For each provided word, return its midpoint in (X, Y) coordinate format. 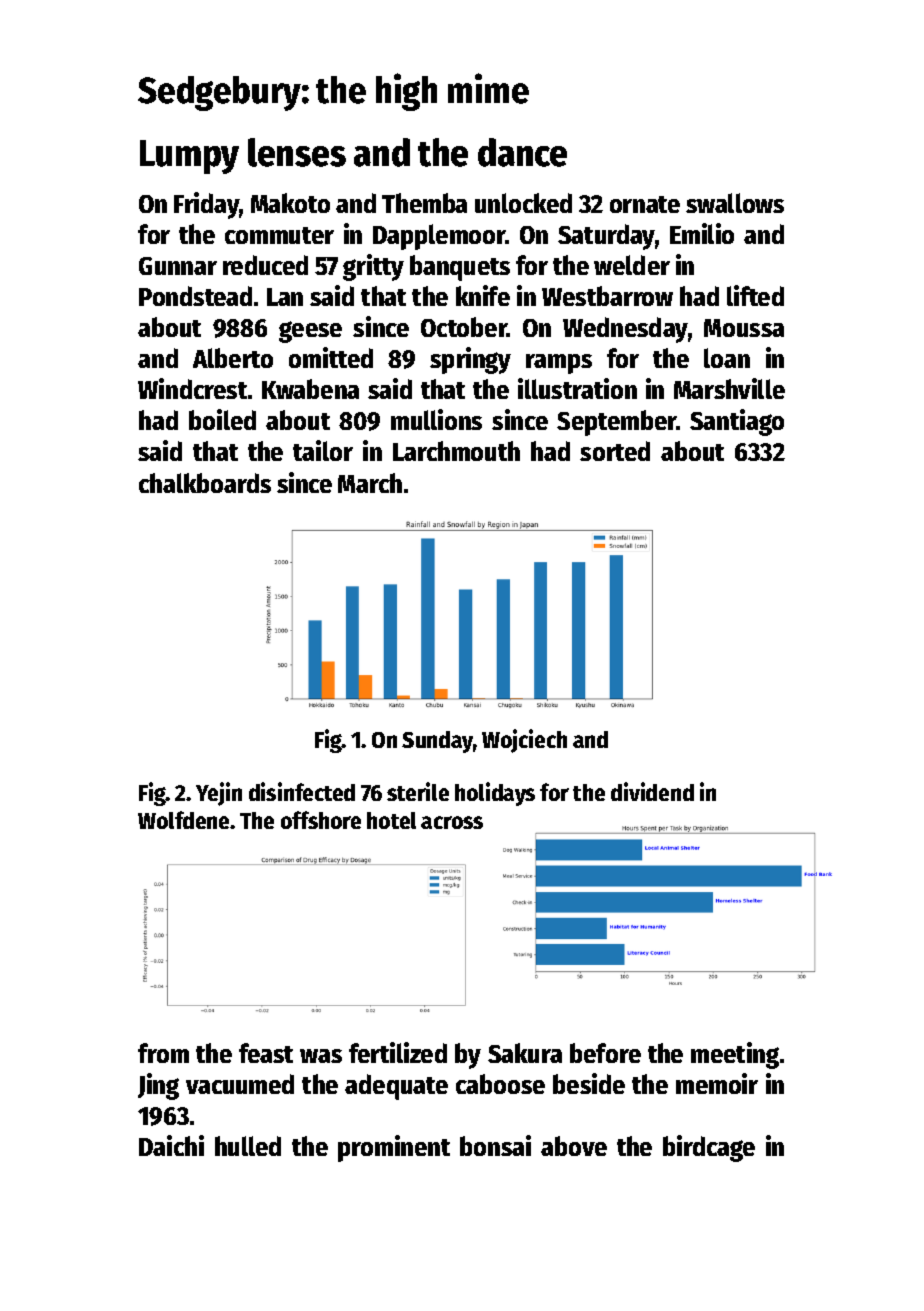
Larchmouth (456, 451)
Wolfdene (184, 820)
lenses (297, 152)
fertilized (398, 1052)
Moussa (744, 328)
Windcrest (192, 388)
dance (522, 152)
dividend (652, 791)
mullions (436, 419)
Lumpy (189, 157)
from (163, 1053)
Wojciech (524, 741)
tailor (323, 450)
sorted (615, 451)
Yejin (219, 794)
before (605, 1053)
